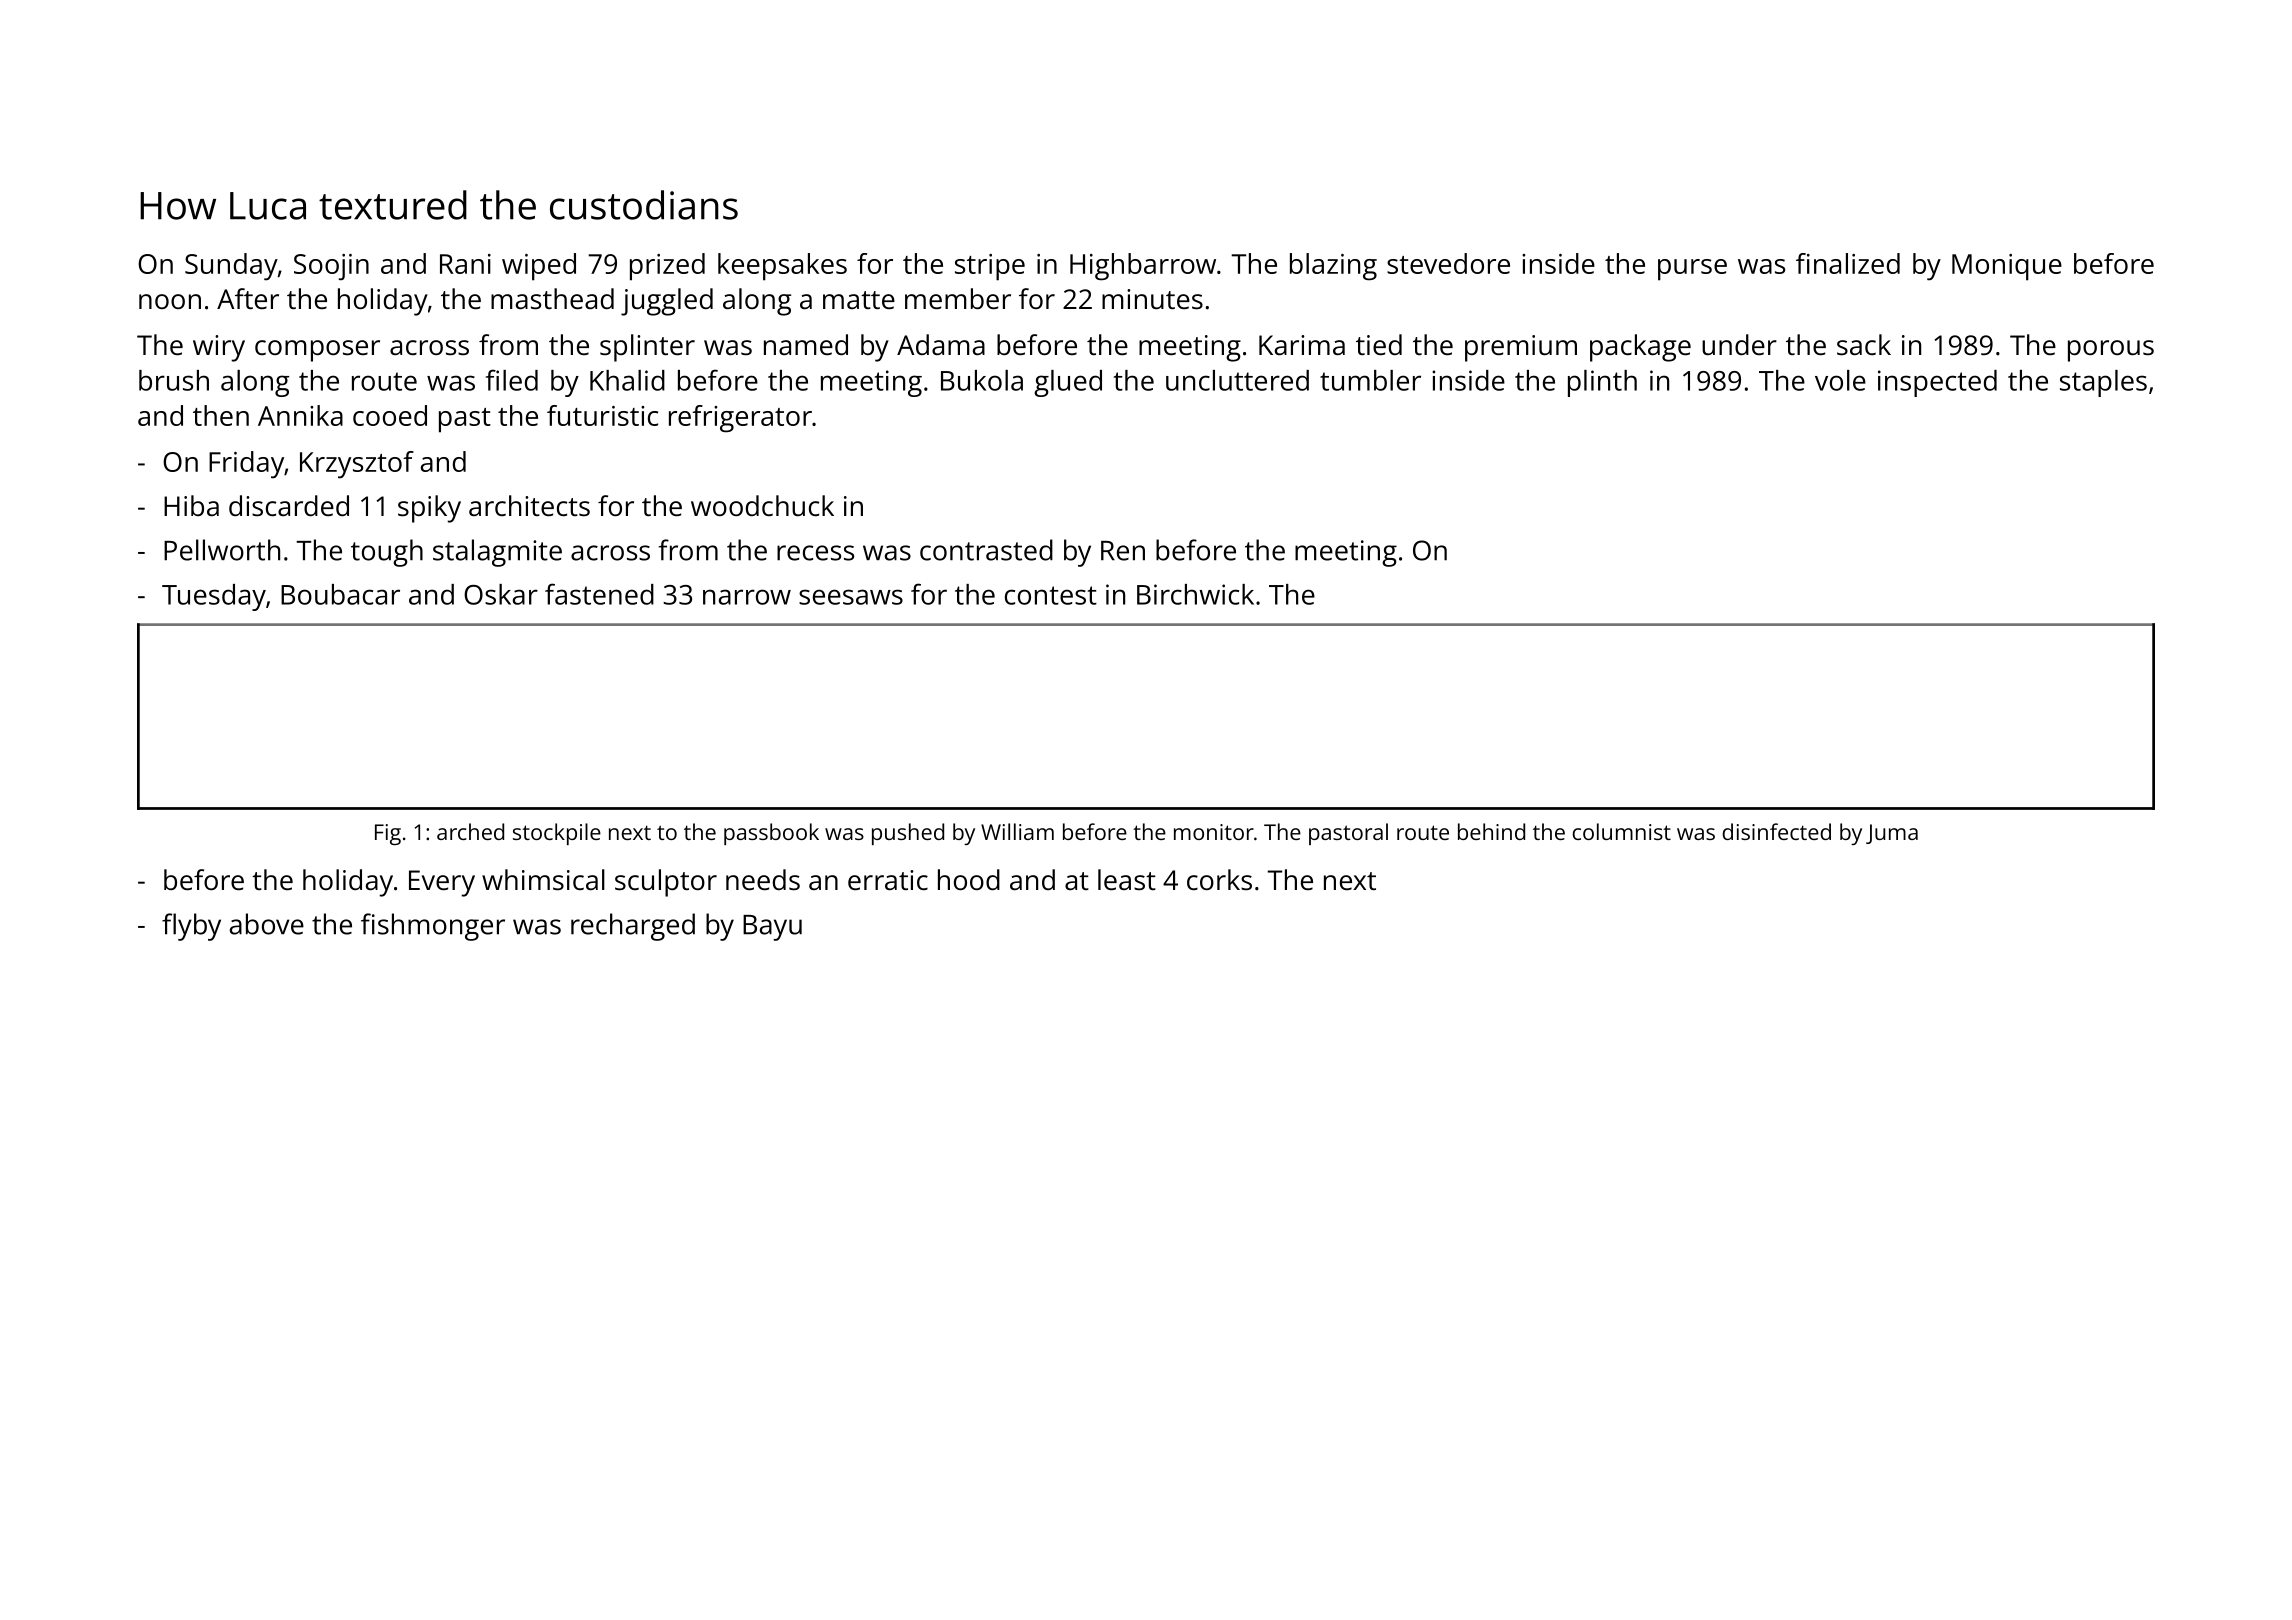 This document has height=1620, width=2292. I want to click on wiped, so click(539, 267).
